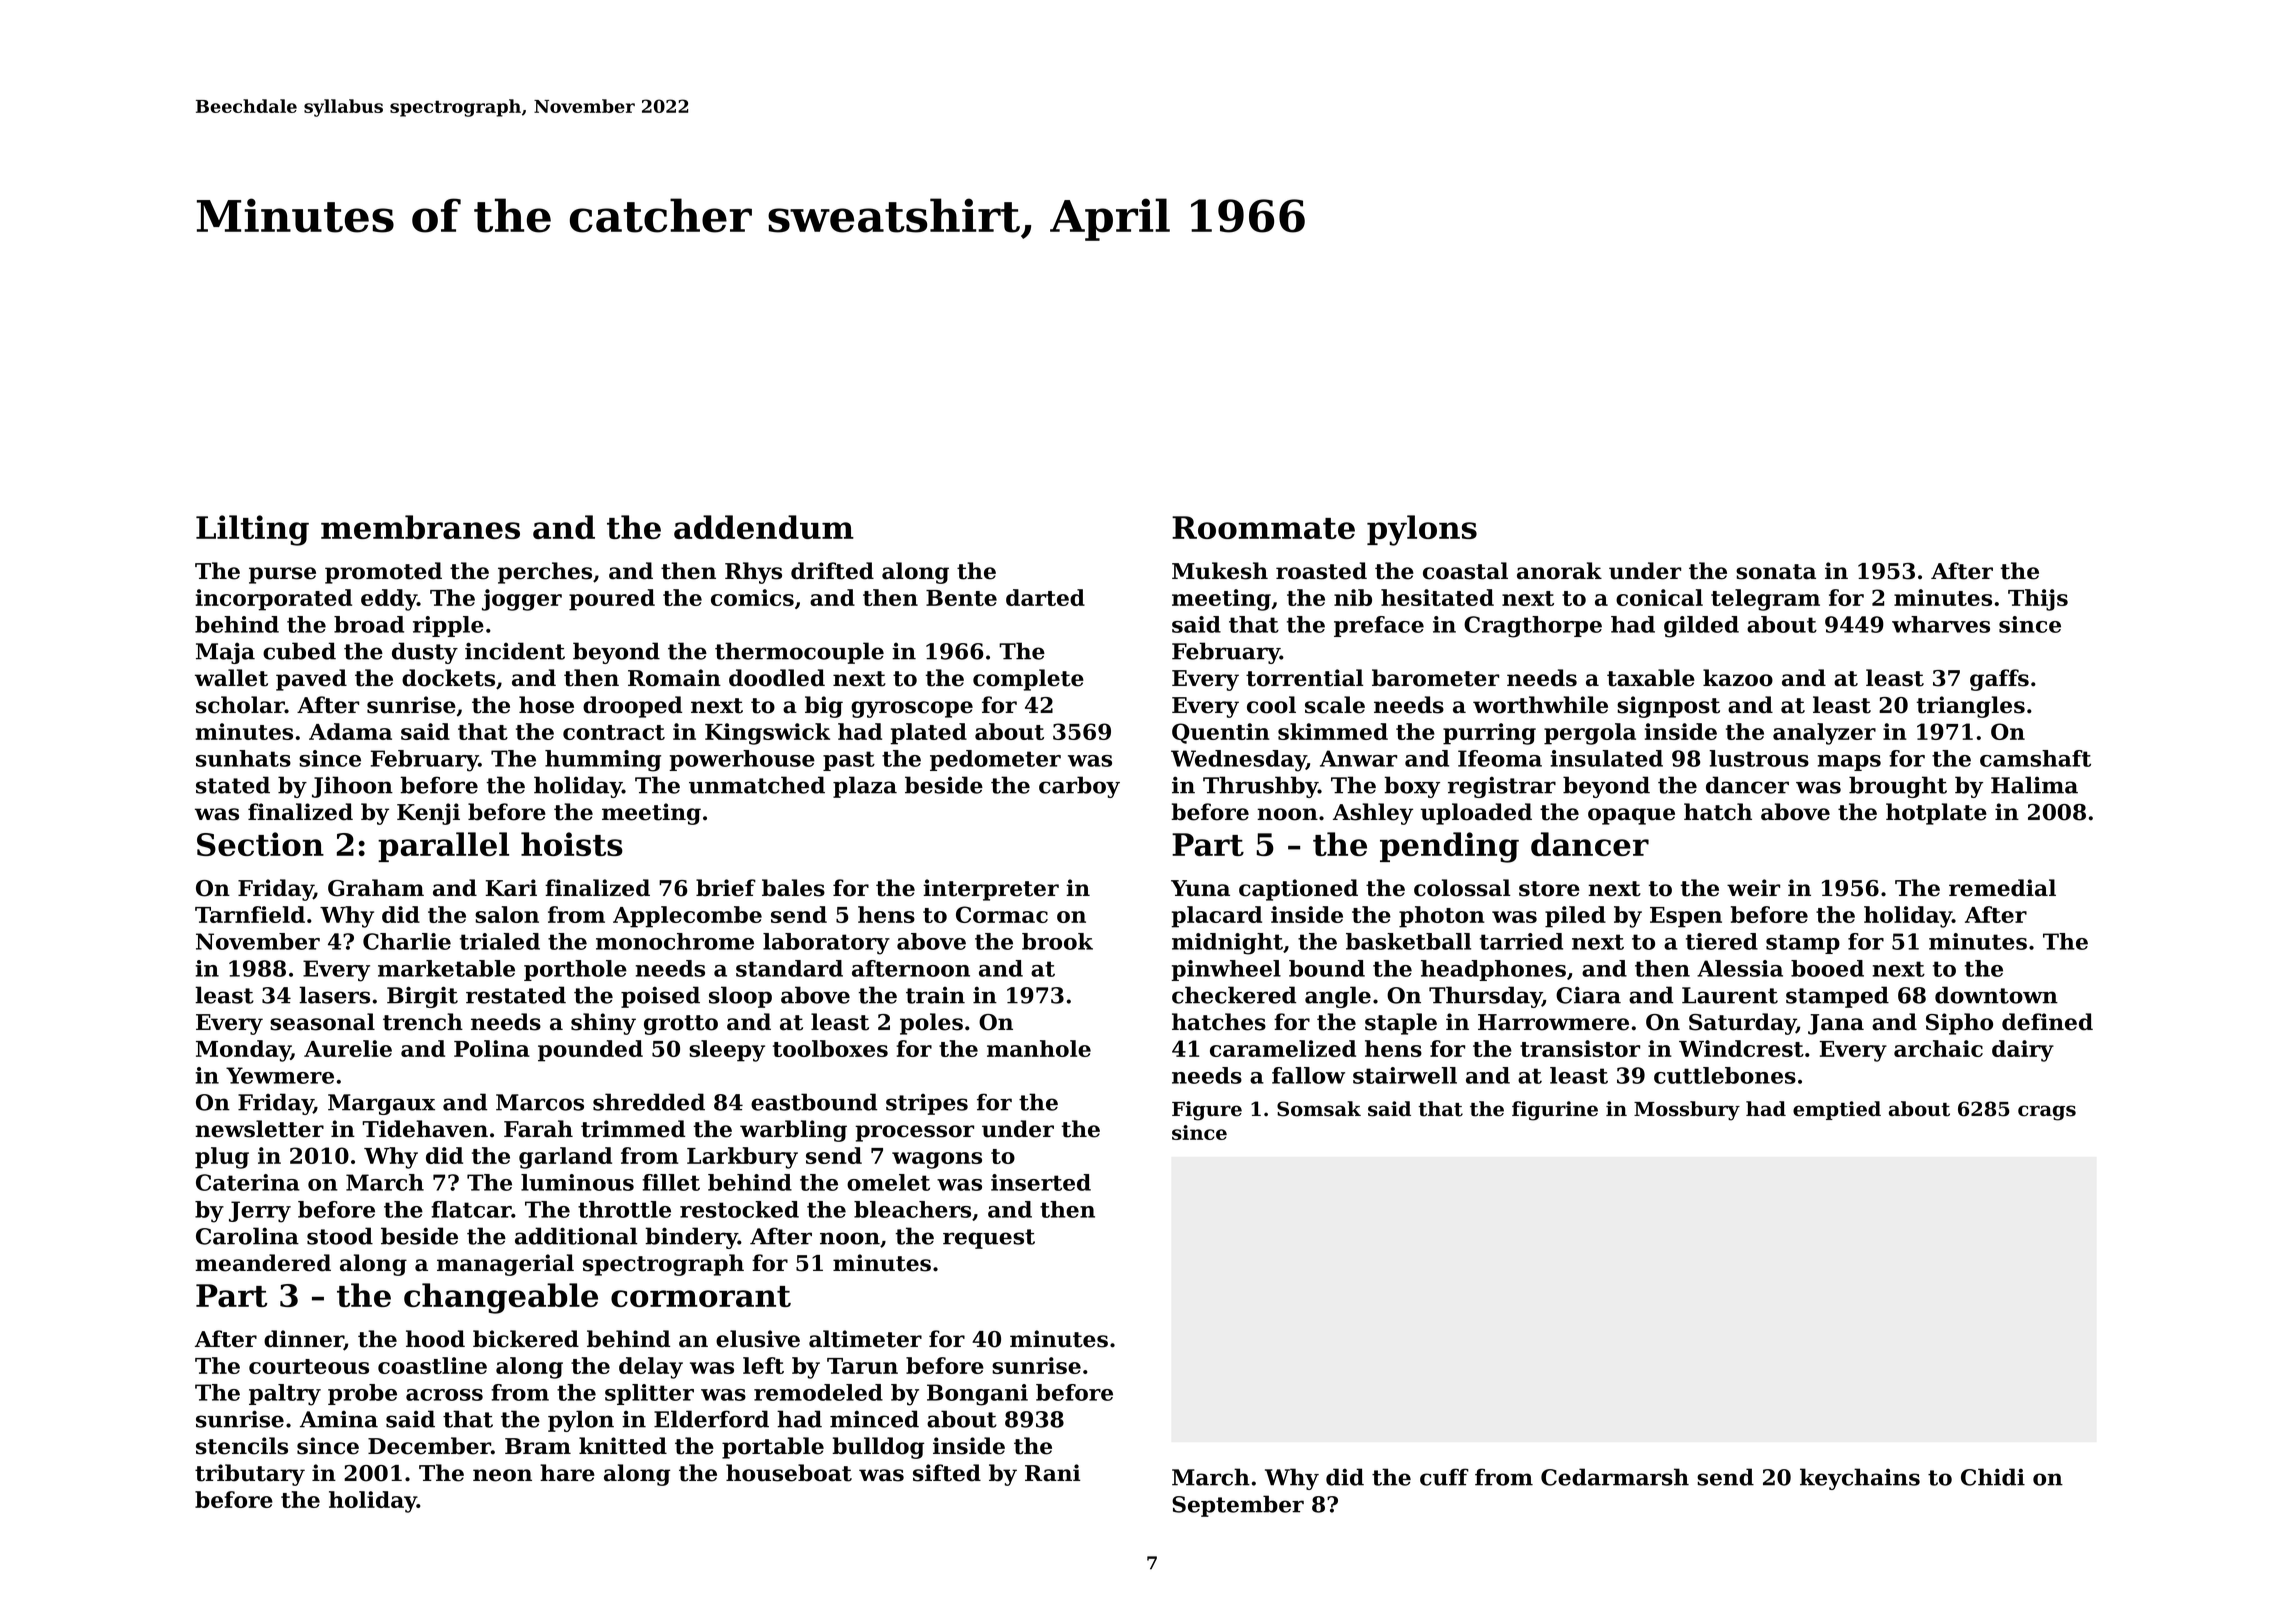 The image size is (2292, 1620). Describe the element at coordinates (2002, 888) in the page. I see `remedial` at that location.
